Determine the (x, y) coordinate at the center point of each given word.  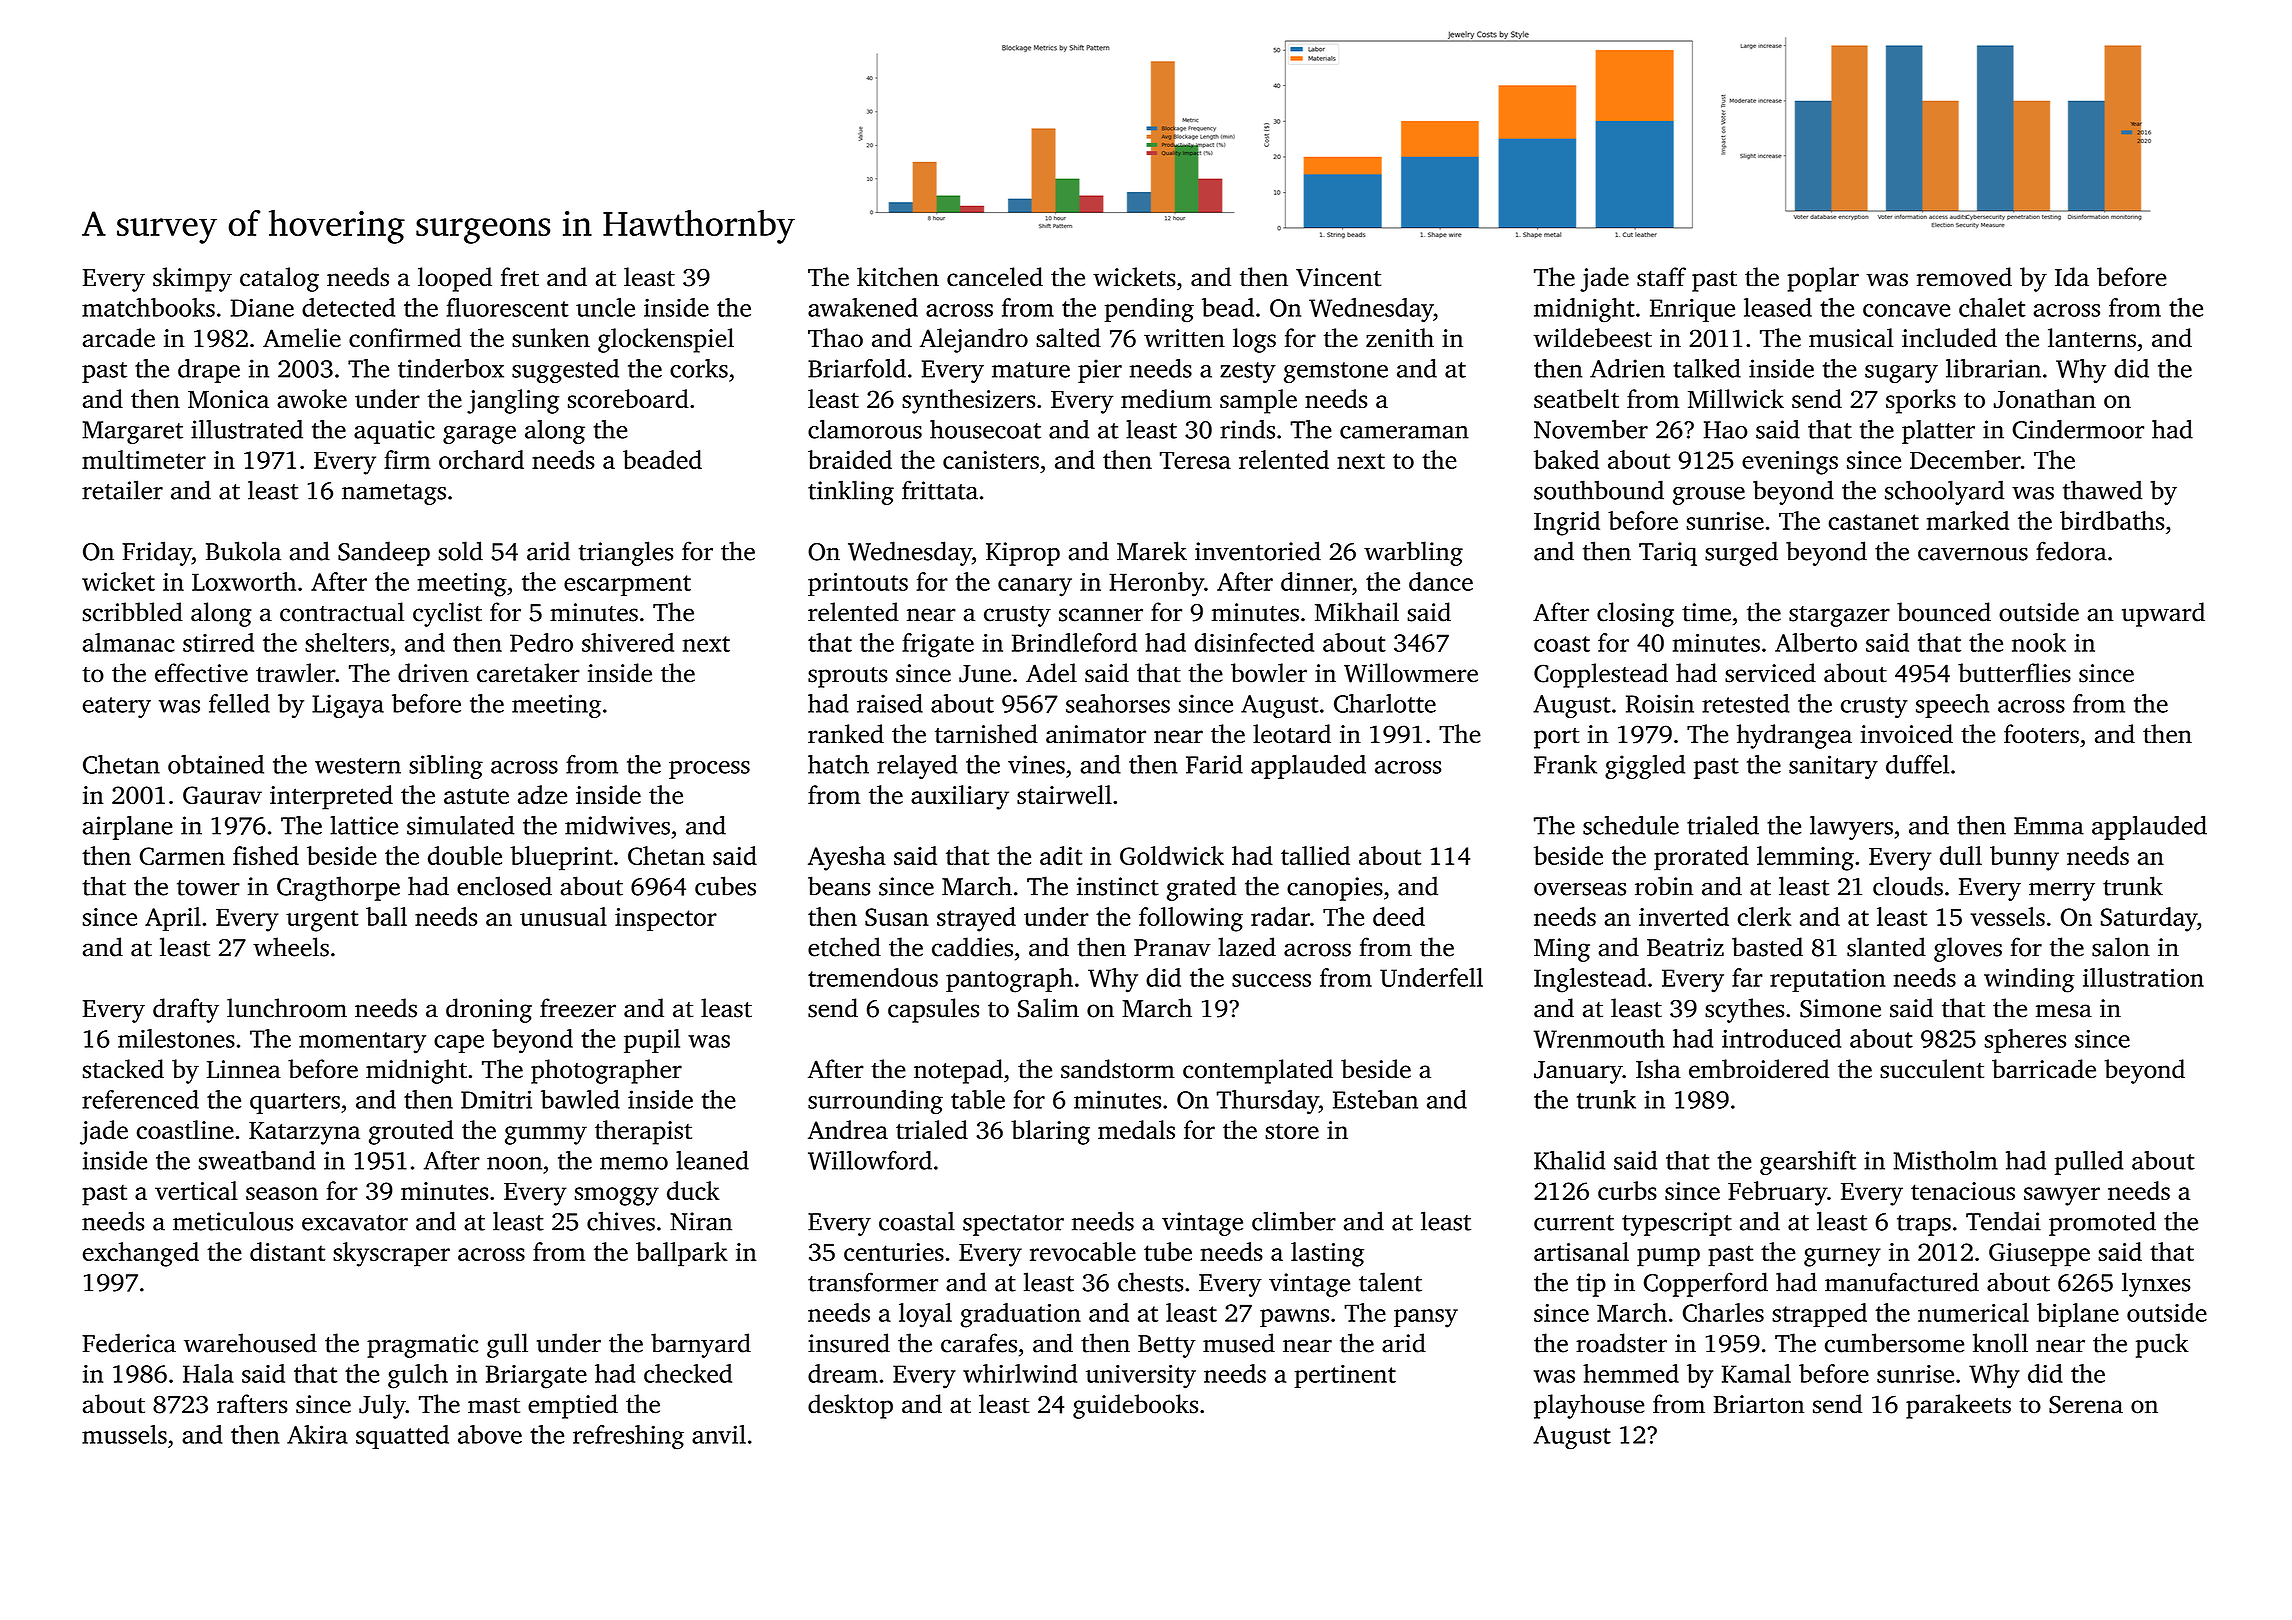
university (1141, 1377)
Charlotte (1385, 703)
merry (2062, 891)
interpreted (331, 797)
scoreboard (628, 398)
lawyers (1851, 828)
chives (621, 1221)
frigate (938, 645)
